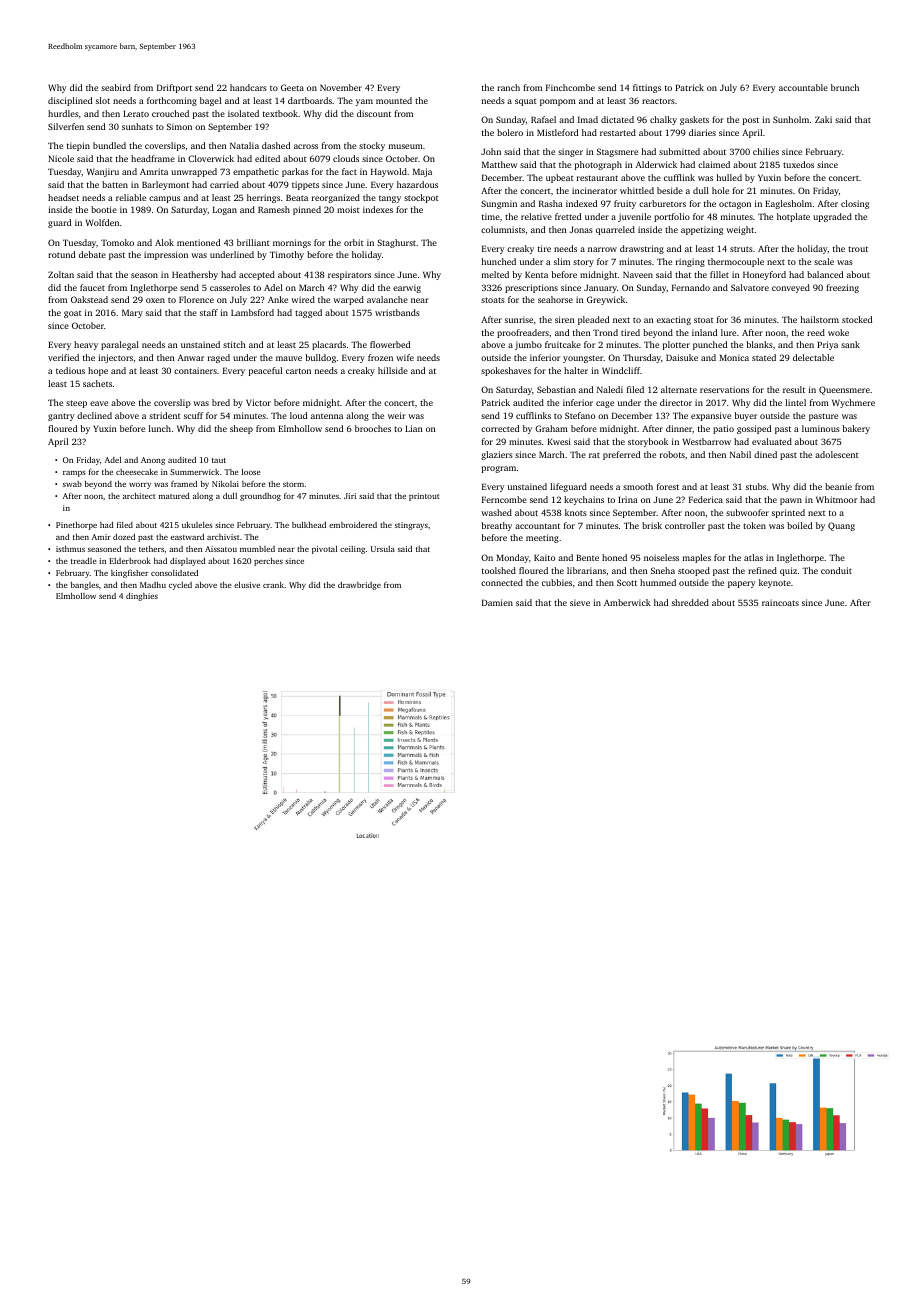 This image has width=924, height=1308. Describe the element at coordinates (372, 146) in the image. I see `stocky` at that location.
